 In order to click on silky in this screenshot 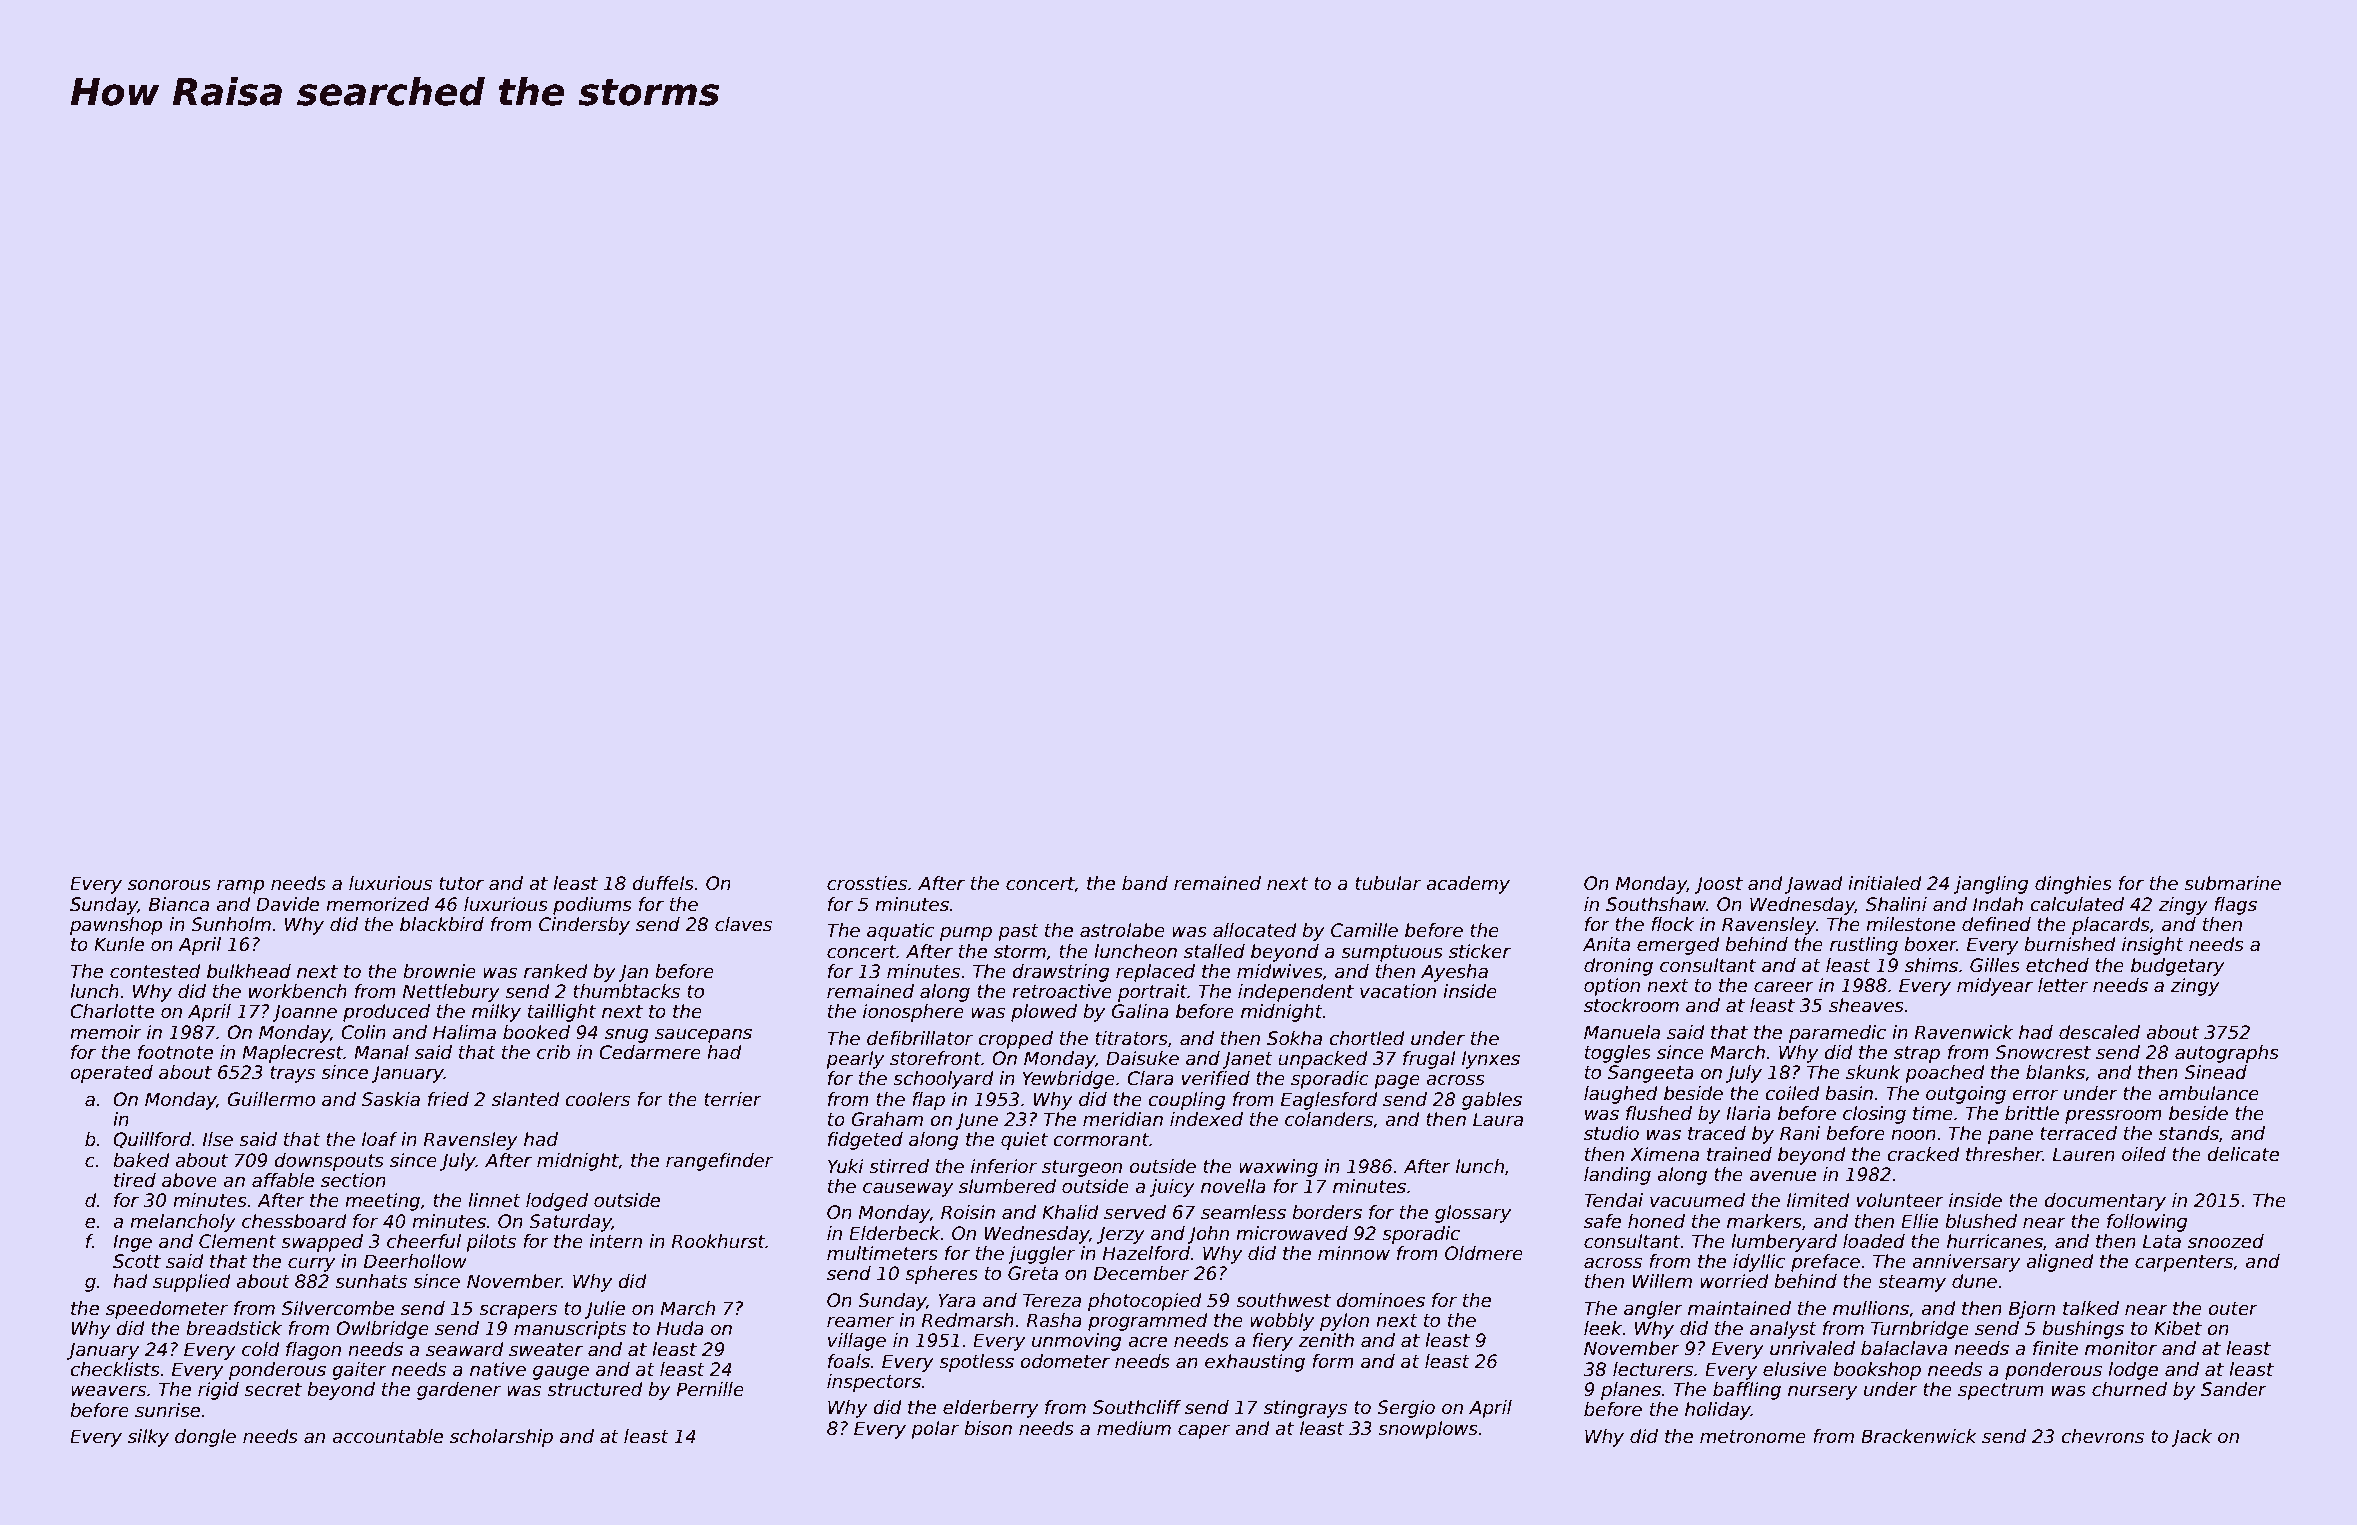, I will do `click(148, 1438)`.
